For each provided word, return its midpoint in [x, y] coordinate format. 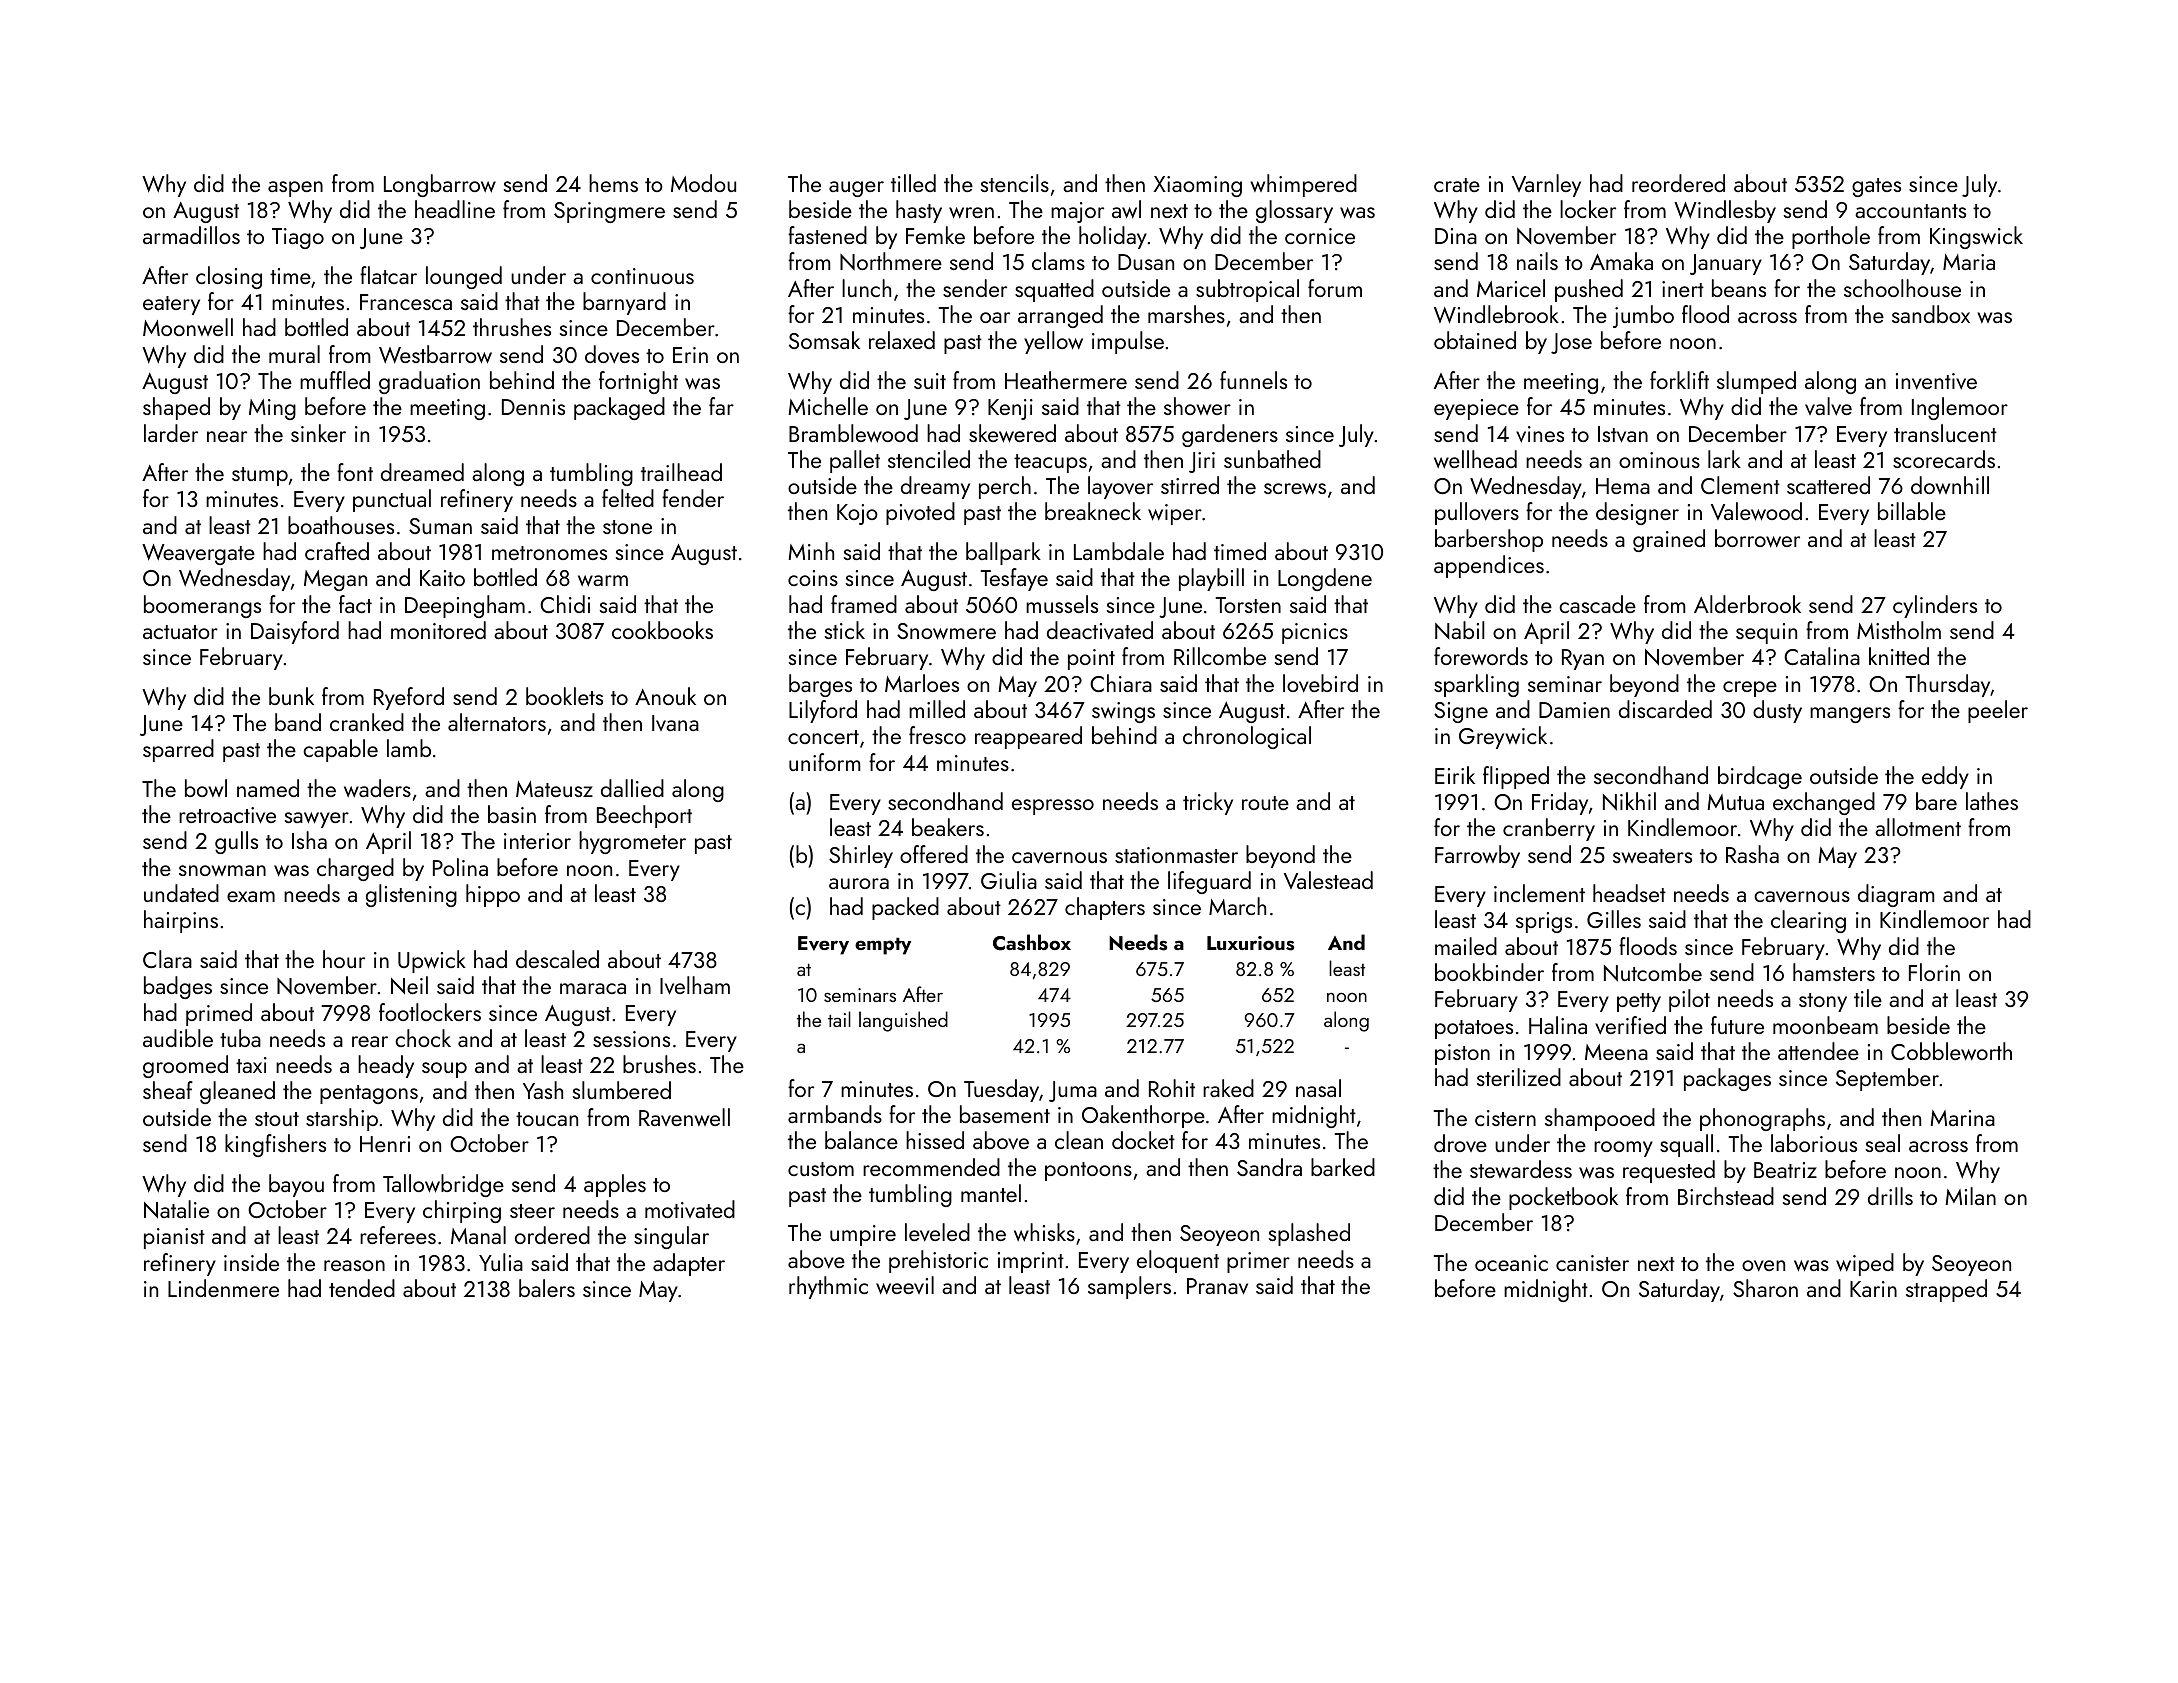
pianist [174, 1238]
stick [845, 630]
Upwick [432, 961]
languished [903, 1021]
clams [1058, 261]
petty [1639, 1002]
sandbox [1931, 314]
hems [613, 183]
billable [1912, 511]
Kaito [442, 578]
